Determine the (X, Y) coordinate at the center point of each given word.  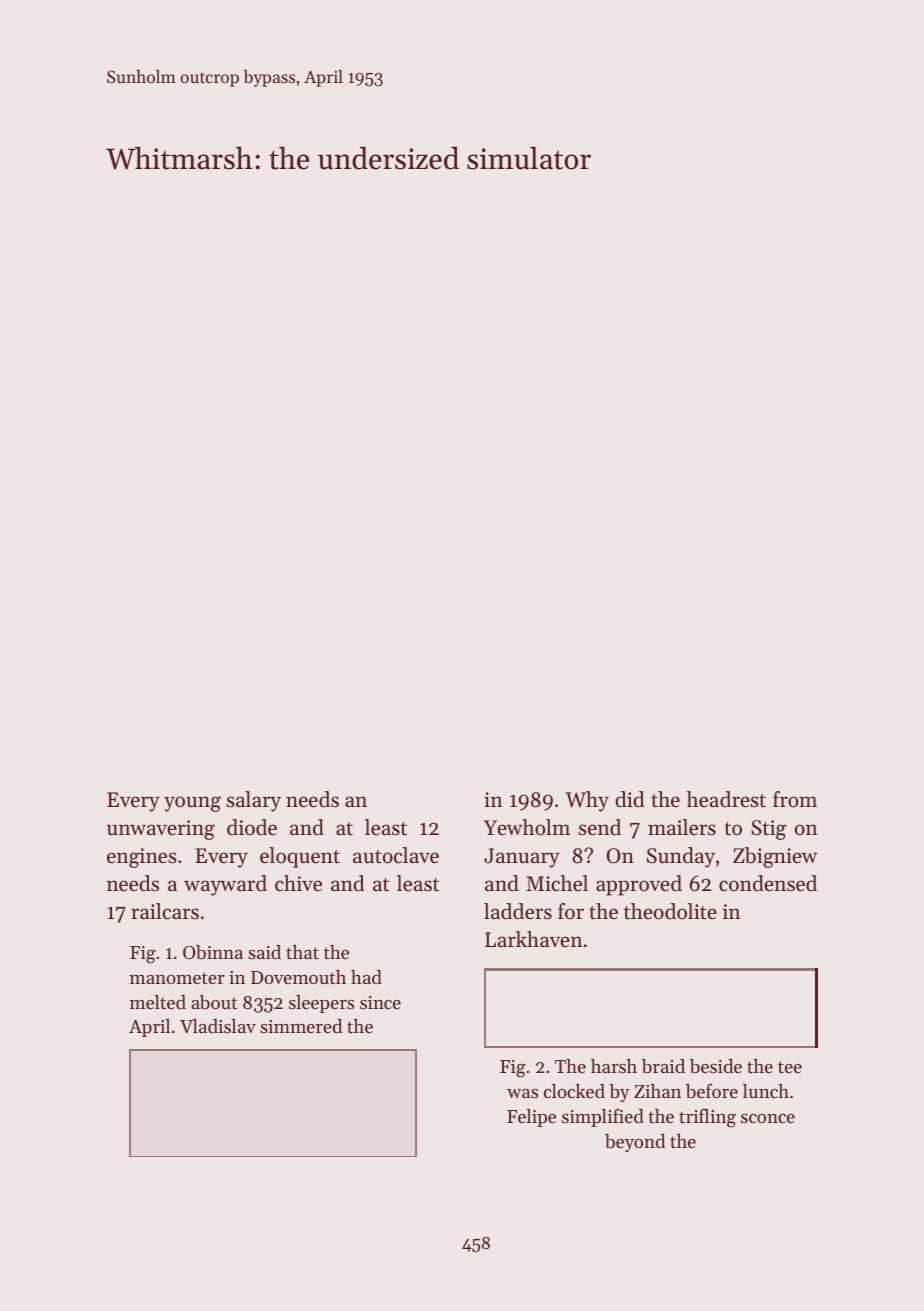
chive (298, 883)
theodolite (670, 911)
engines (142, 858)
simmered (301, 1026)
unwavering (161, 830)
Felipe (531, 1118)
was (522, 1093)
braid (663, 1066)
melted (158, 1002)
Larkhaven (533, 939)
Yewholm (527, 827)
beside (716, 1066)
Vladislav (218, 1026)
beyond (635, 1143)
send (599, 827)
